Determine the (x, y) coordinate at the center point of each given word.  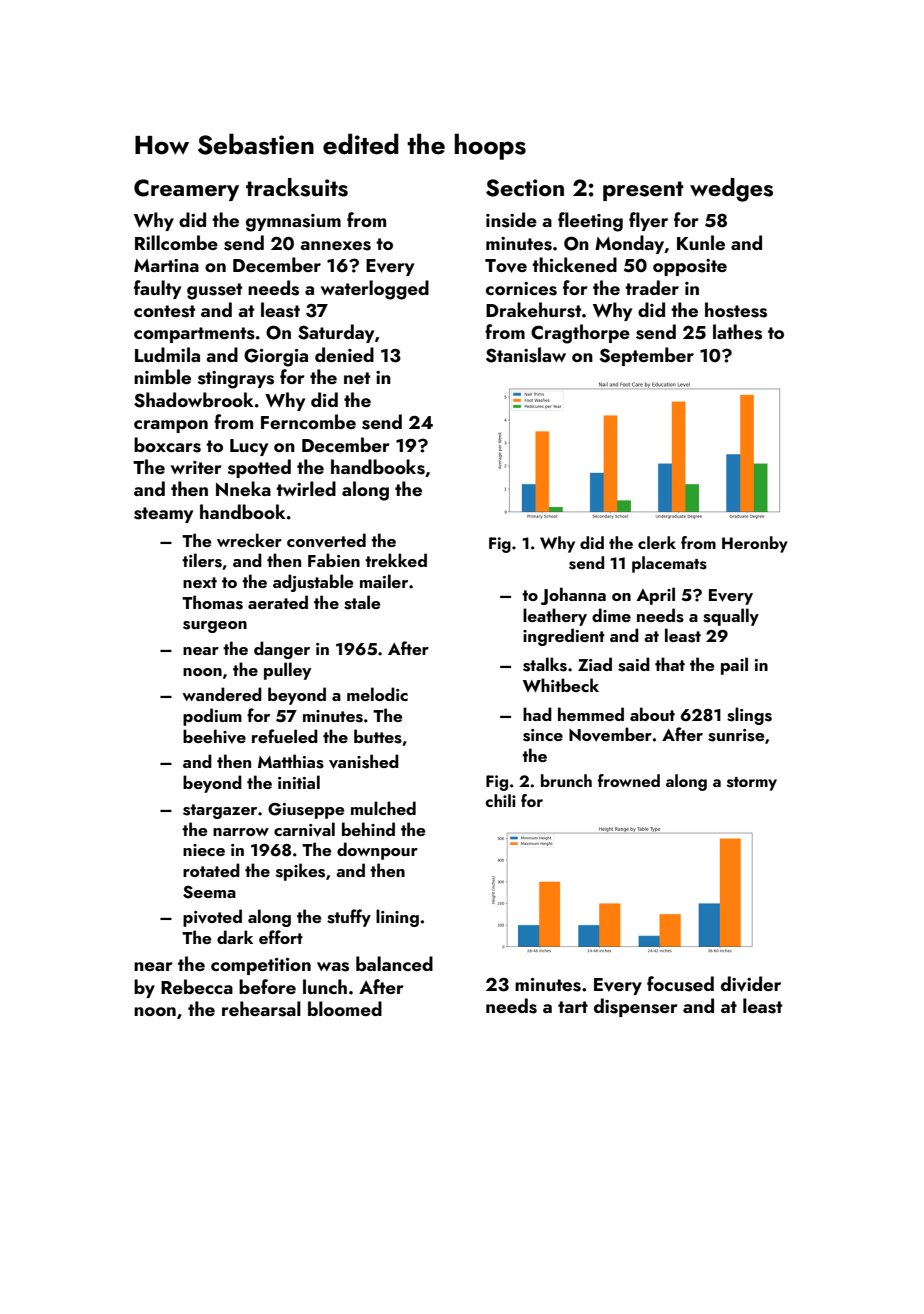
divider (751, 984)
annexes (335, 246)
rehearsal (261, 1009)
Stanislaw (526, 355)
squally (731, 617)
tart (573, 1007)
